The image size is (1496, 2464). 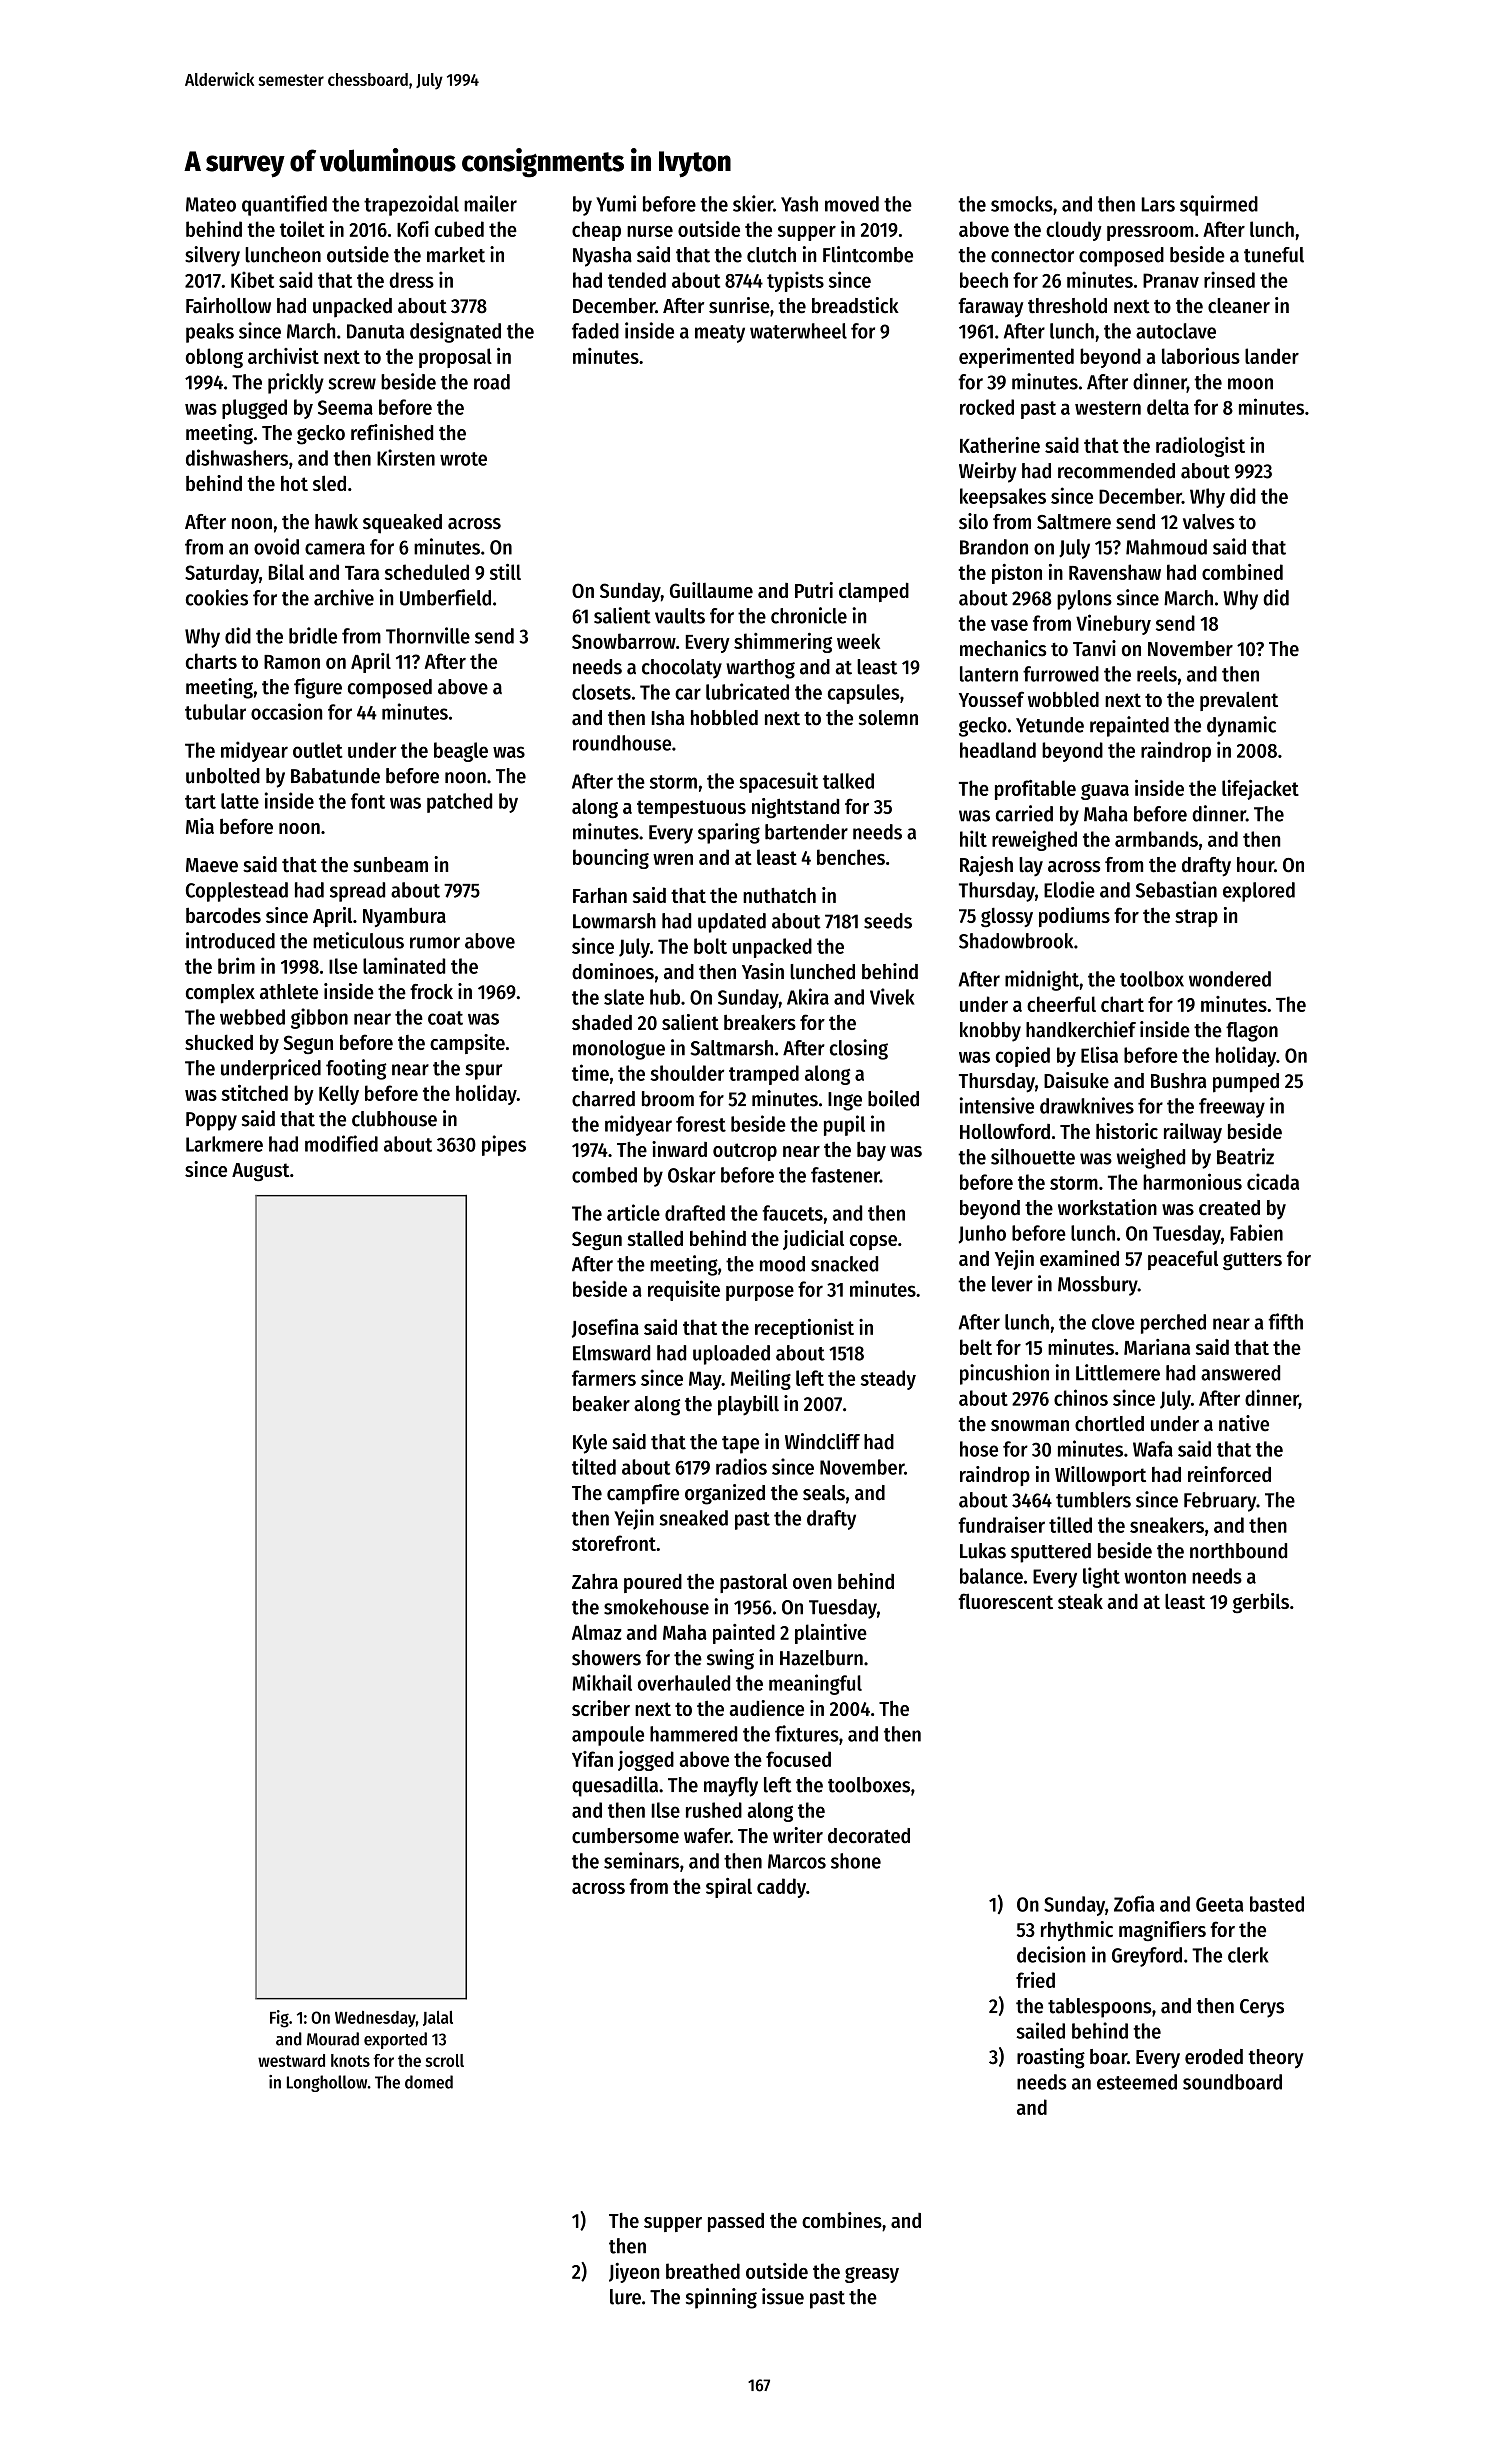 What do you see at coordinates (404, 917) in the screenshot?
I see `Nyambura` at bounding box center [404, 917].
